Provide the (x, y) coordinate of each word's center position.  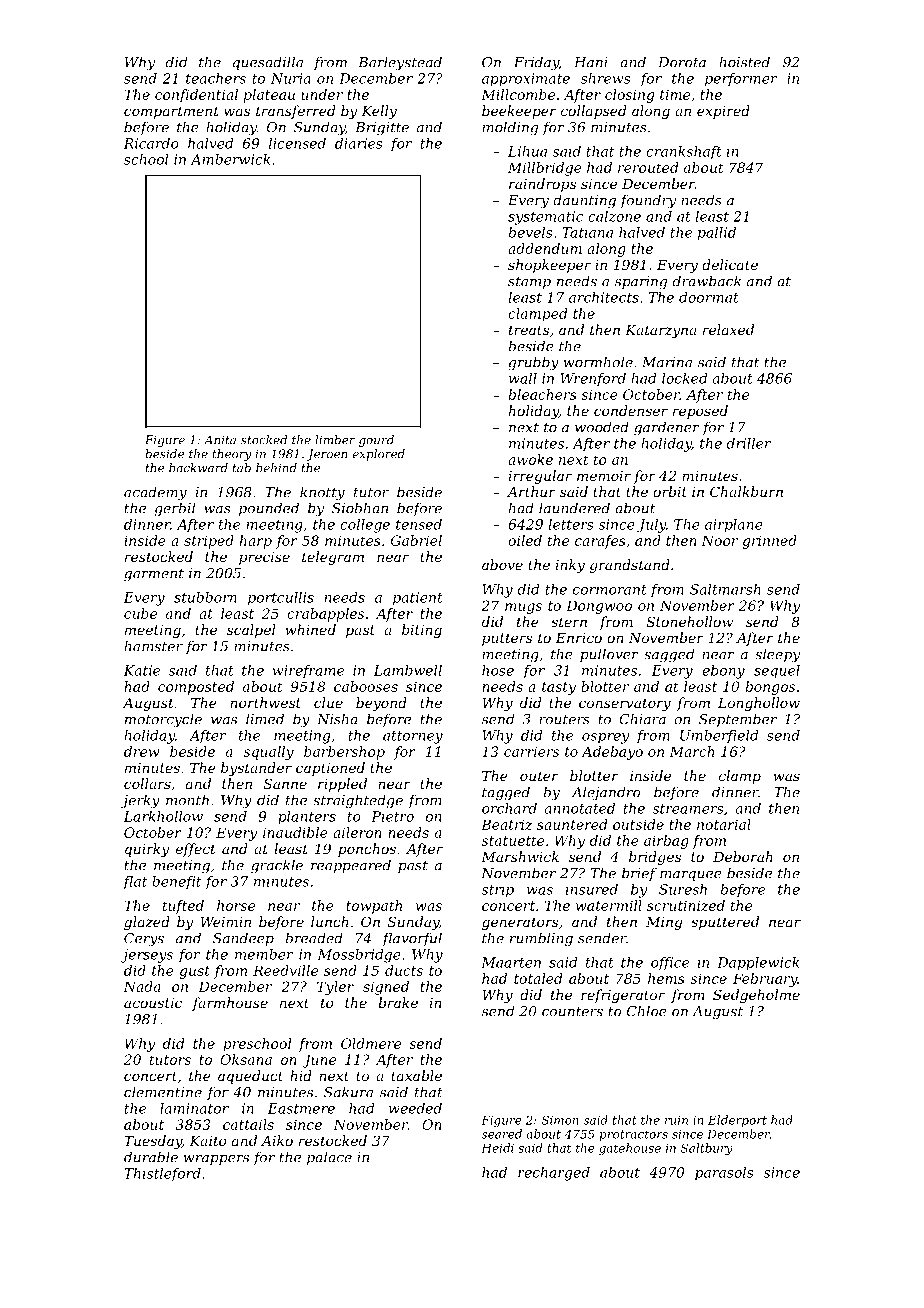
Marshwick (520, 856)
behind (276, 468)
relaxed (728, 329)
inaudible (295, 832)
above (502, 564)
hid (301, 1075)
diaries (359, 143)
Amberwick (230, 159)
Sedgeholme (756, 996)
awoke (530, 459)
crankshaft (684, 153)
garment (154, 575)
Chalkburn (746, 491)
